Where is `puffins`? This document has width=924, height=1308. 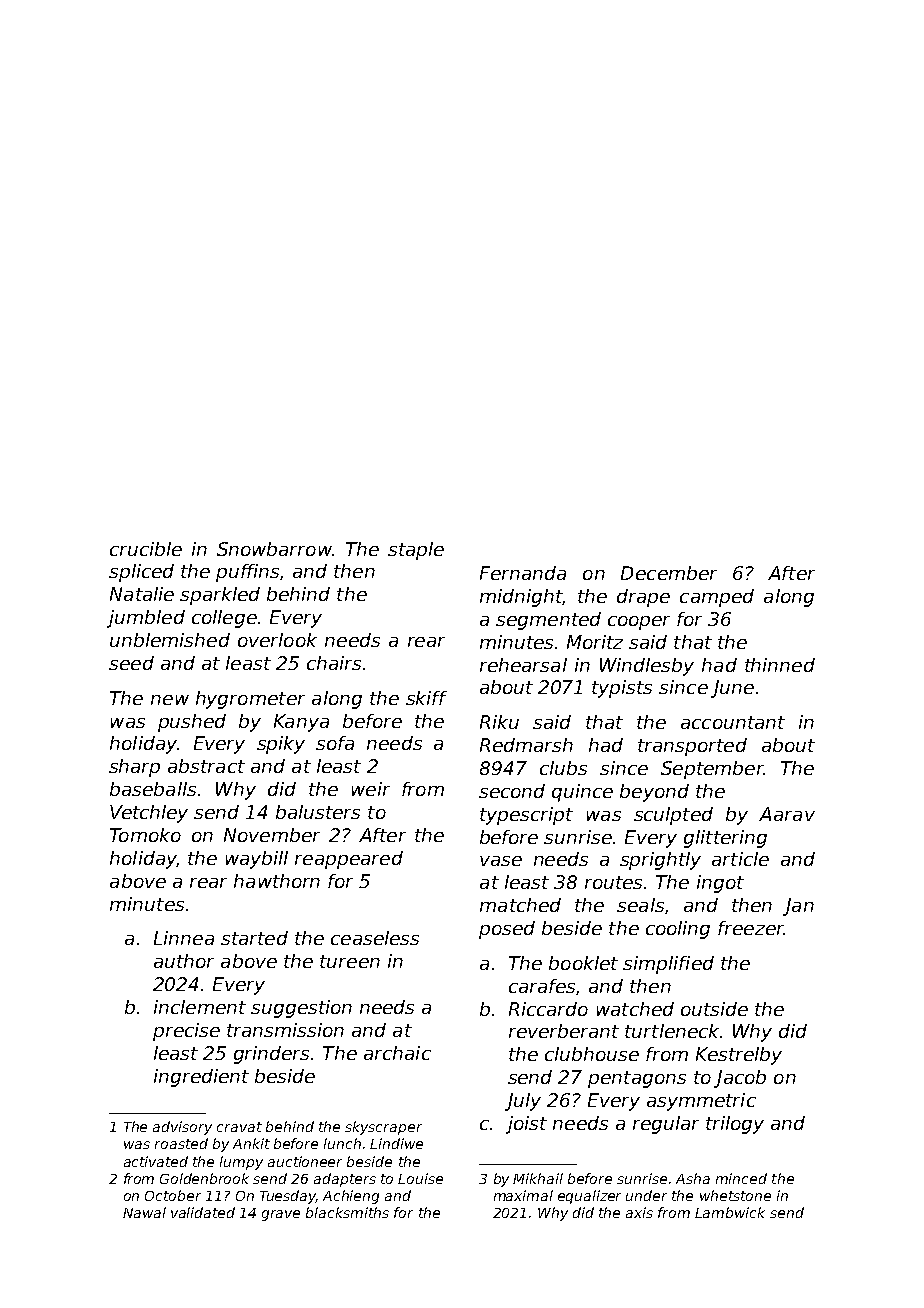
puffins is located at coordinates (247, 573).
